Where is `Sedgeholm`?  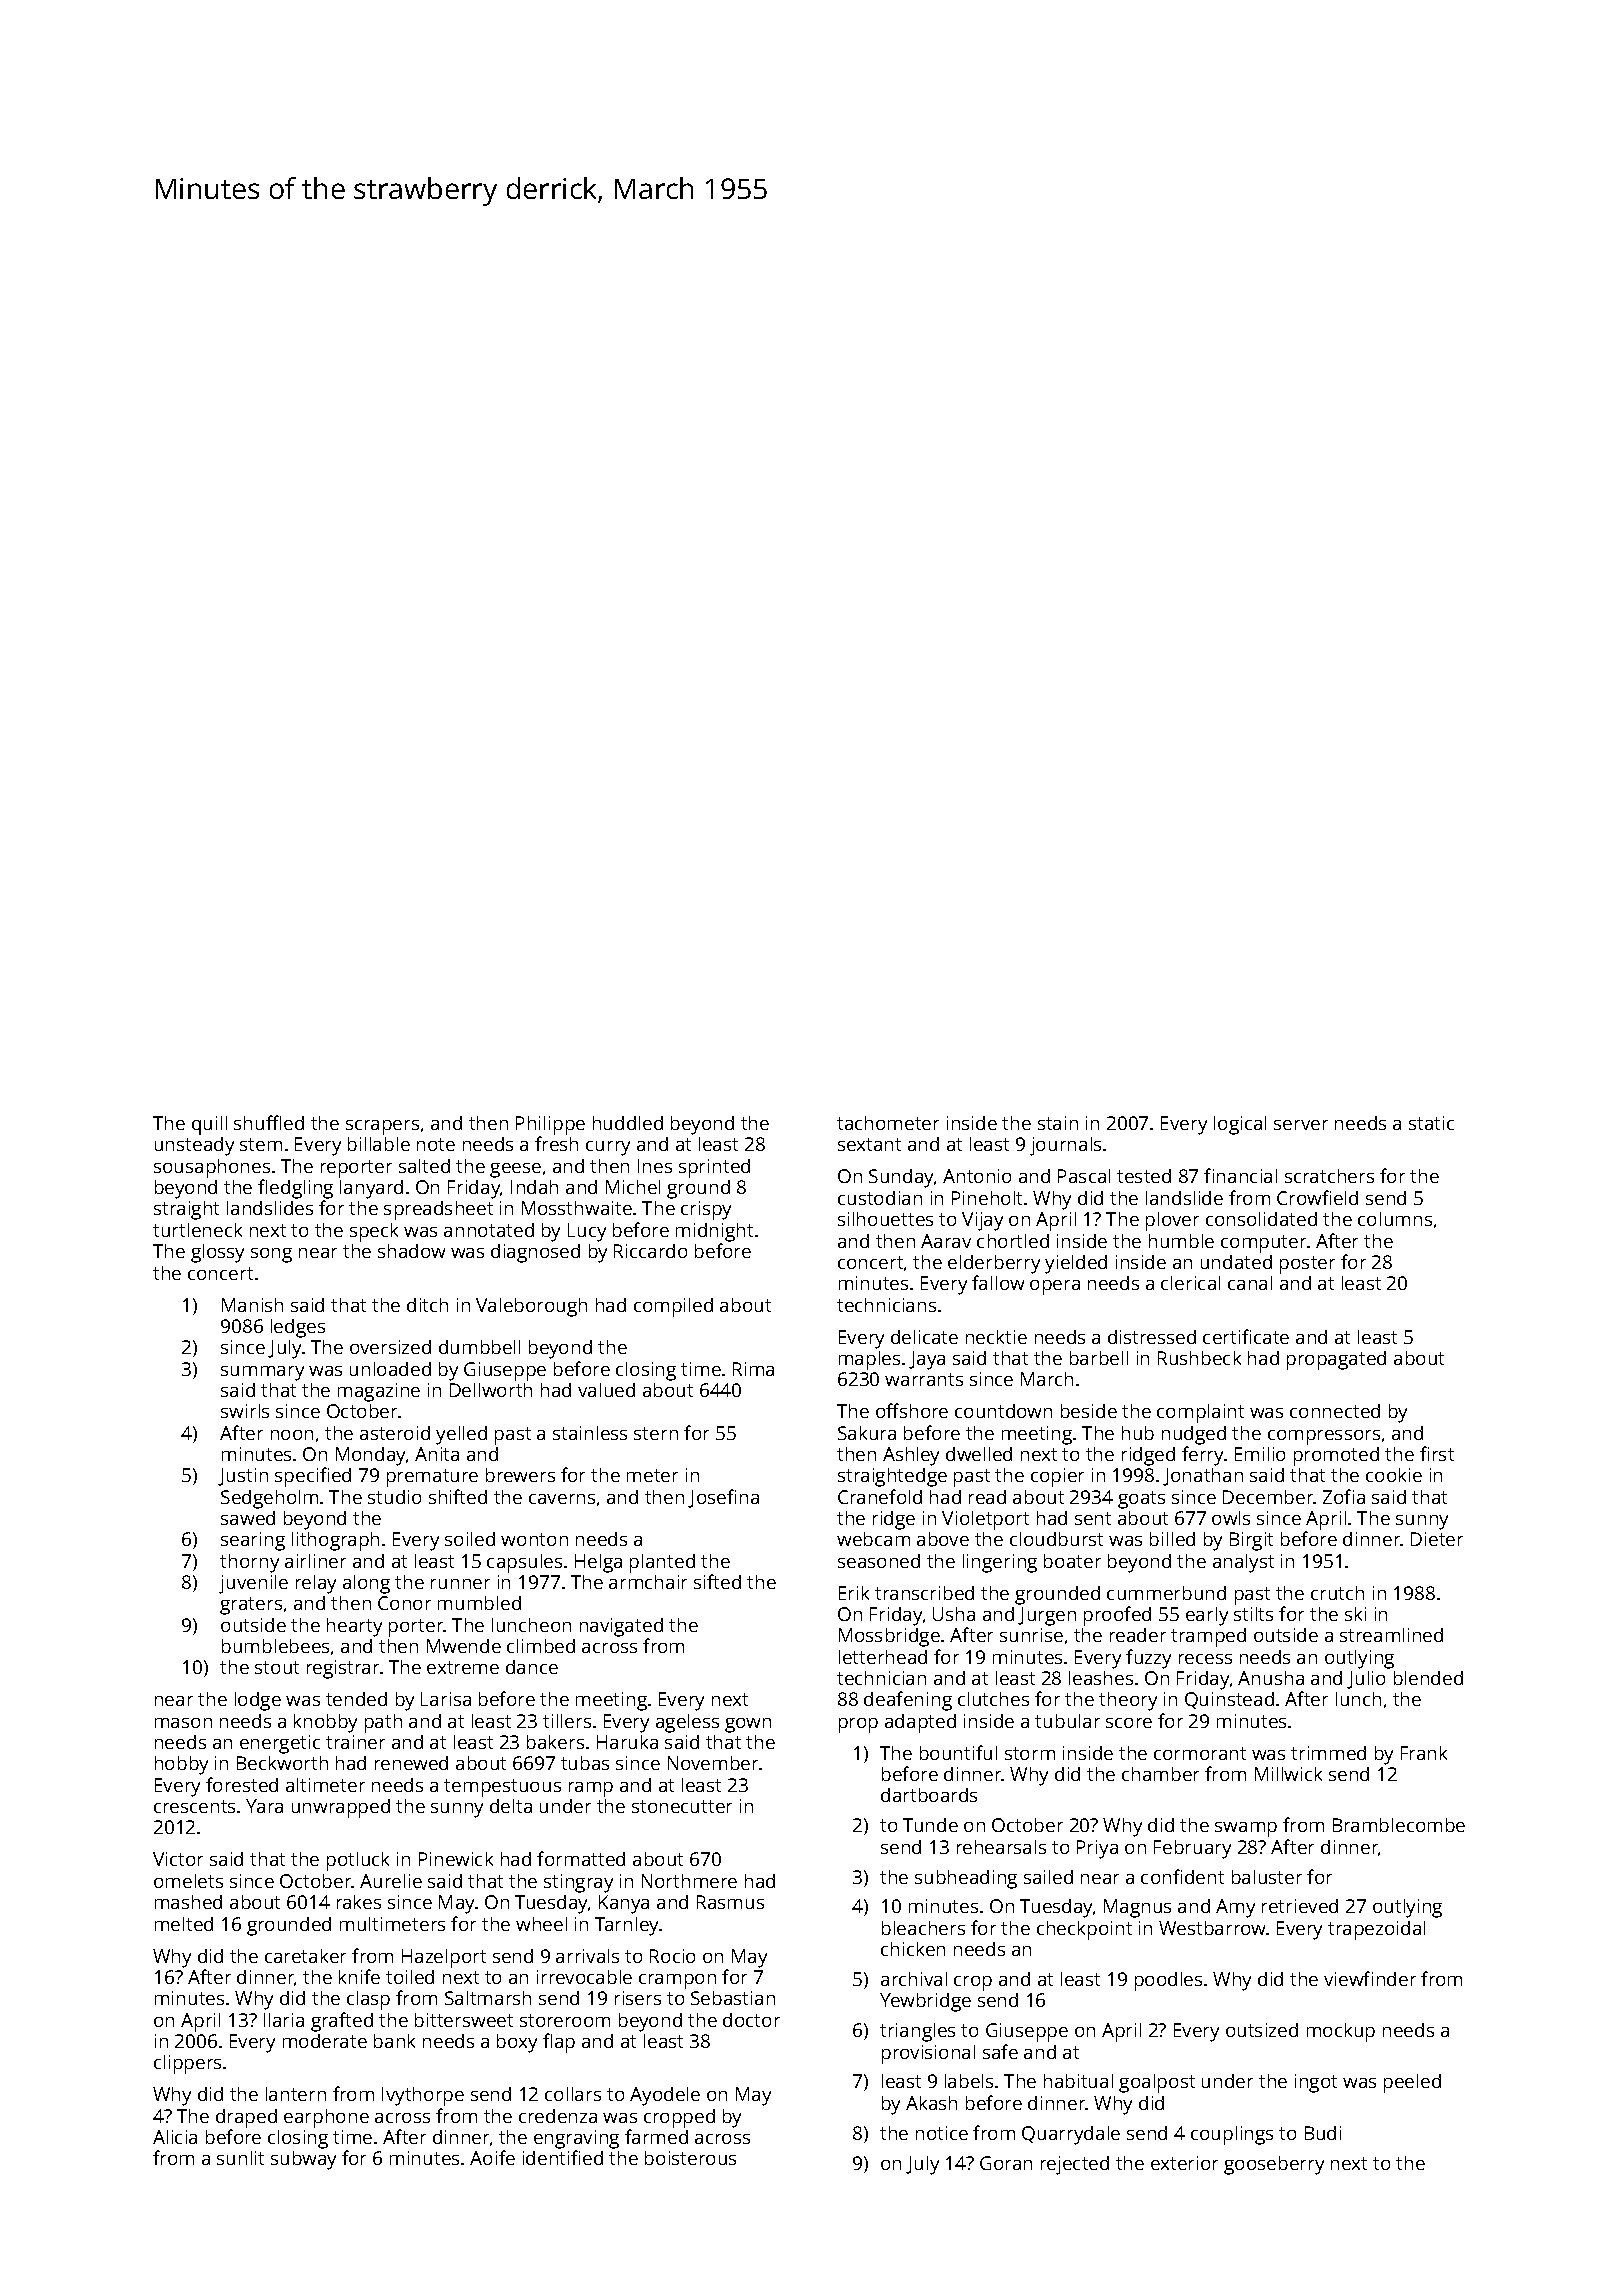 Sedgeholm is located at coordinates (269, 1499).
